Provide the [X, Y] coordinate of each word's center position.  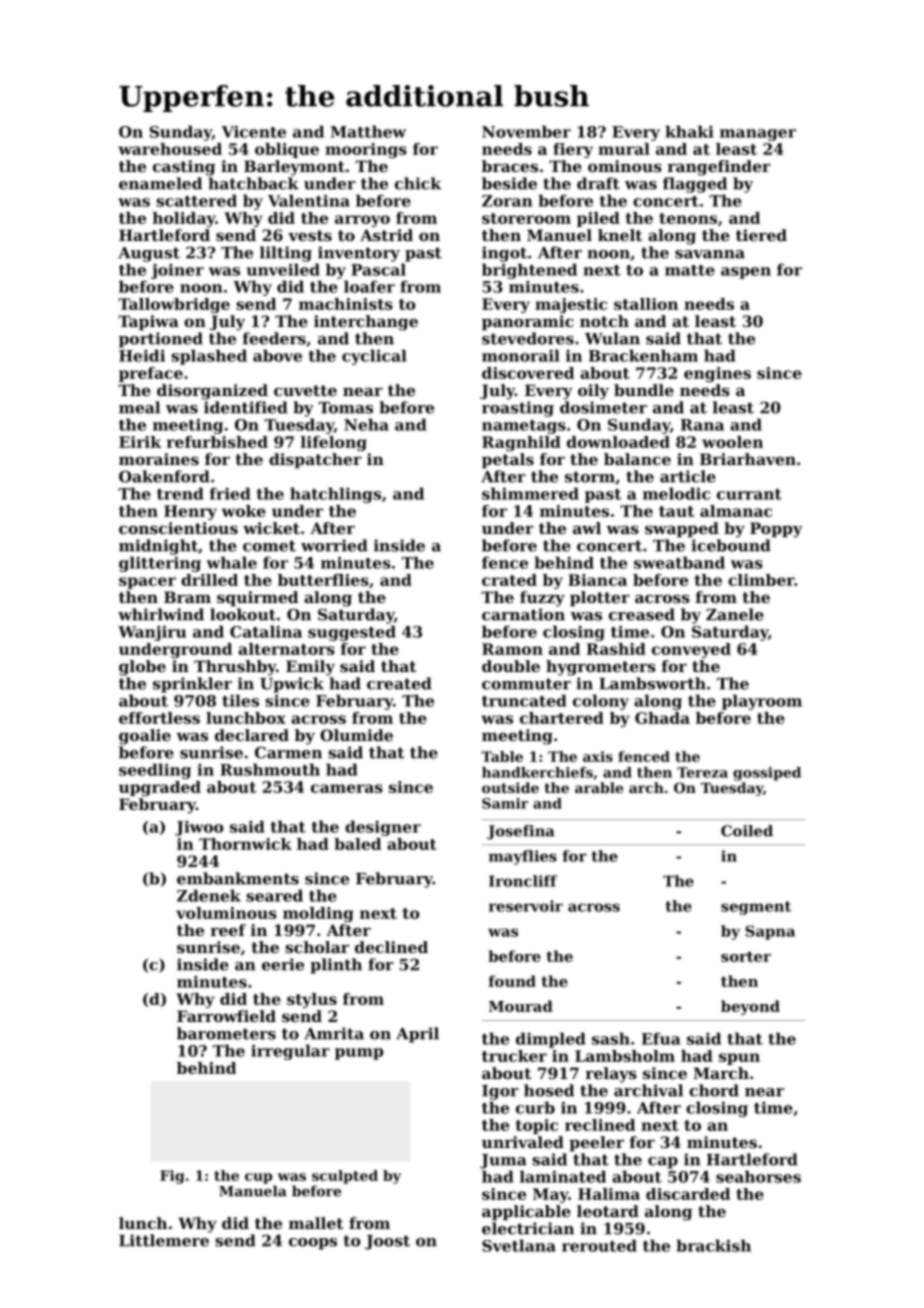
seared [274, 895]
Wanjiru [152, 633]
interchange [366, 323]
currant [749, 494]
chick [418, 183]
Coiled [747, 831]
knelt [620, 235]
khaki [689, 131]
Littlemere [164, 1240]
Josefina [521, 832]
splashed [209, 357]
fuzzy [542, 599]
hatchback [253, 183]
